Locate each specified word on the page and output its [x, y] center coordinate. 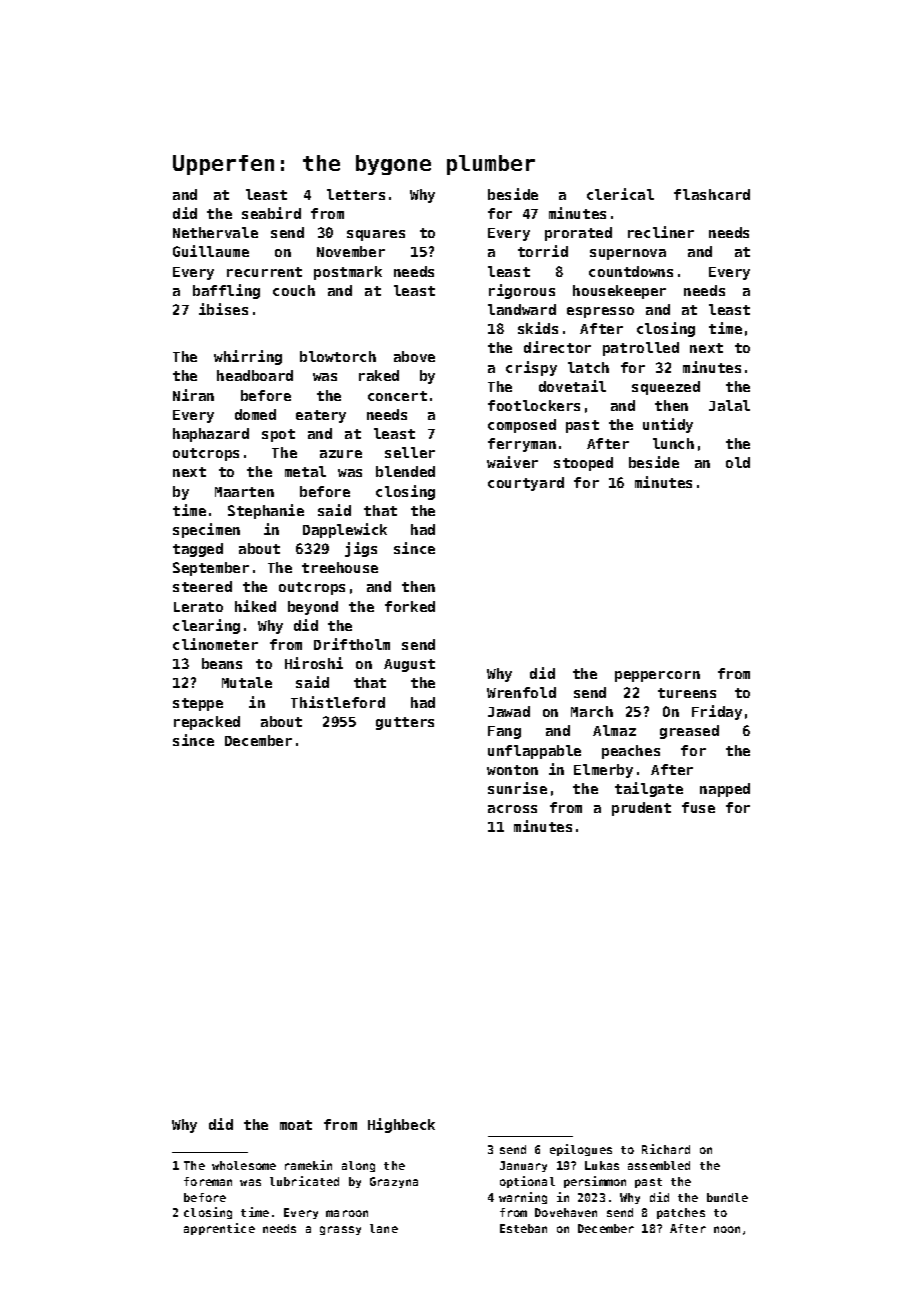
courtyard [526, 484]
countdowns [631, 271]
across [512, 809]
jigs [361, 549]
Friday [717, 712]
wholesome [244, 1165]
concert [397, 396]
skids [538, 328]
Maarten [244, 492]
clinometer [215, 644]
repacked [207, 723]
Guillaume [211, 251]
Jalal [729, 405]
